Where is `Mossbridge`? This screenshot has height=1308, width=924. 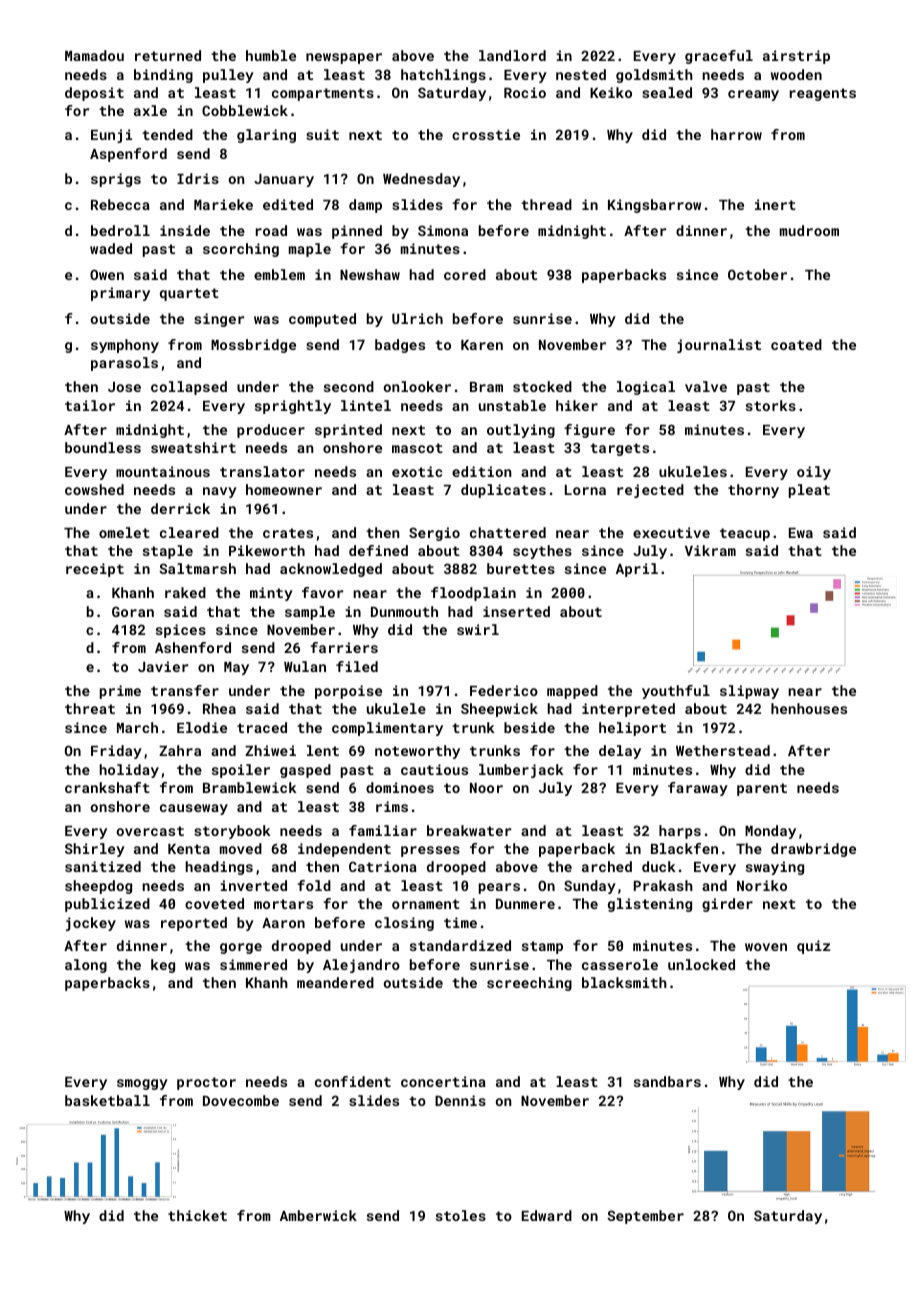 Mossbridge is located at coordinates (253, 346).
